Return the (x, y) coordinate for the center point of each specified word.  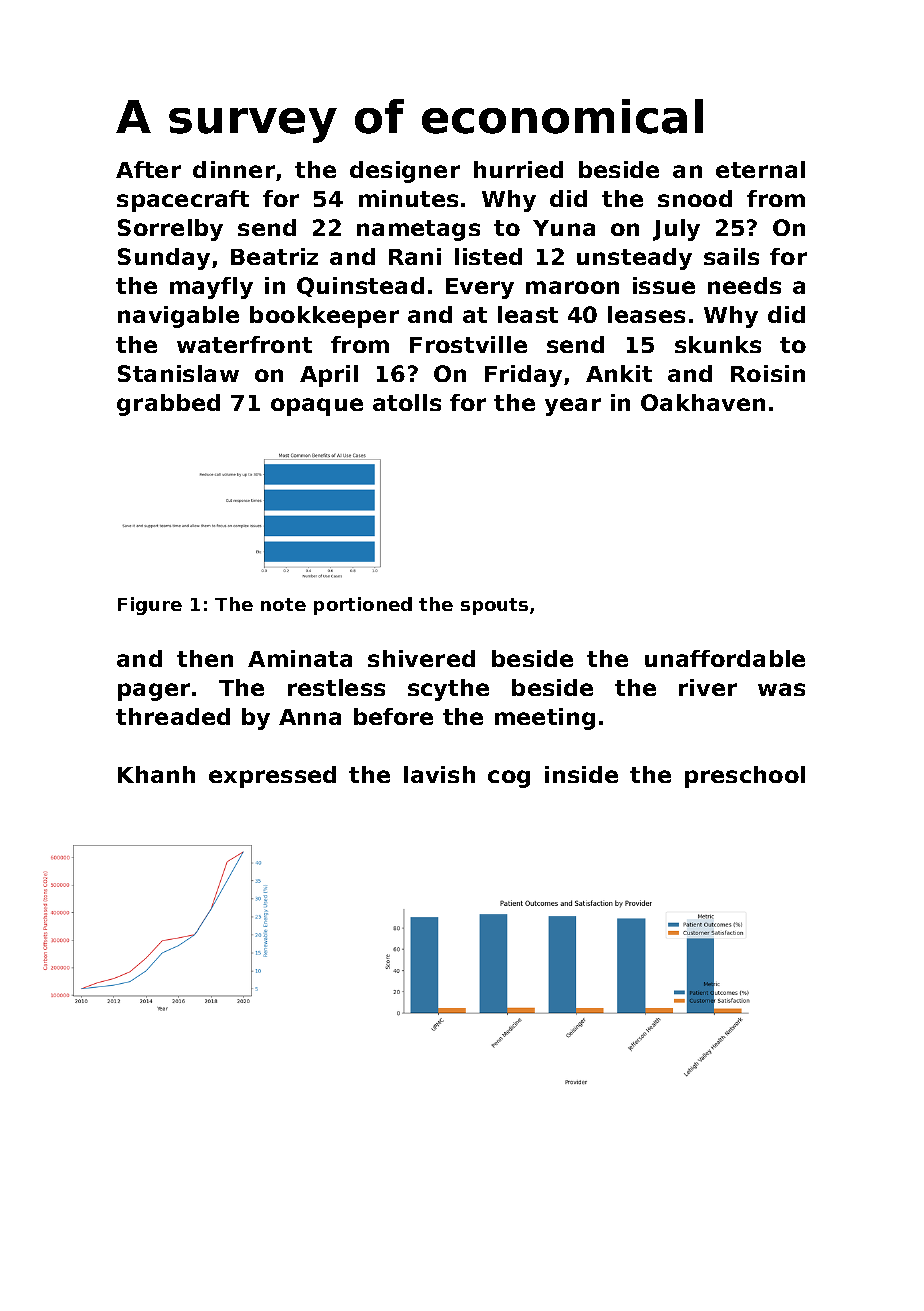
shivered (421, 658)
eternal (760, 169)
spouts (494, 606)
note (283, 604)
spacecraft (183, 201)
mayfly (211, 288)
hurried (518, 169)
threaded (173, 716)
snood (695, 198)
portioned (363, 606)
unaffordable (725, 658)
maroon (572, 287)
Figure (150, 606)
